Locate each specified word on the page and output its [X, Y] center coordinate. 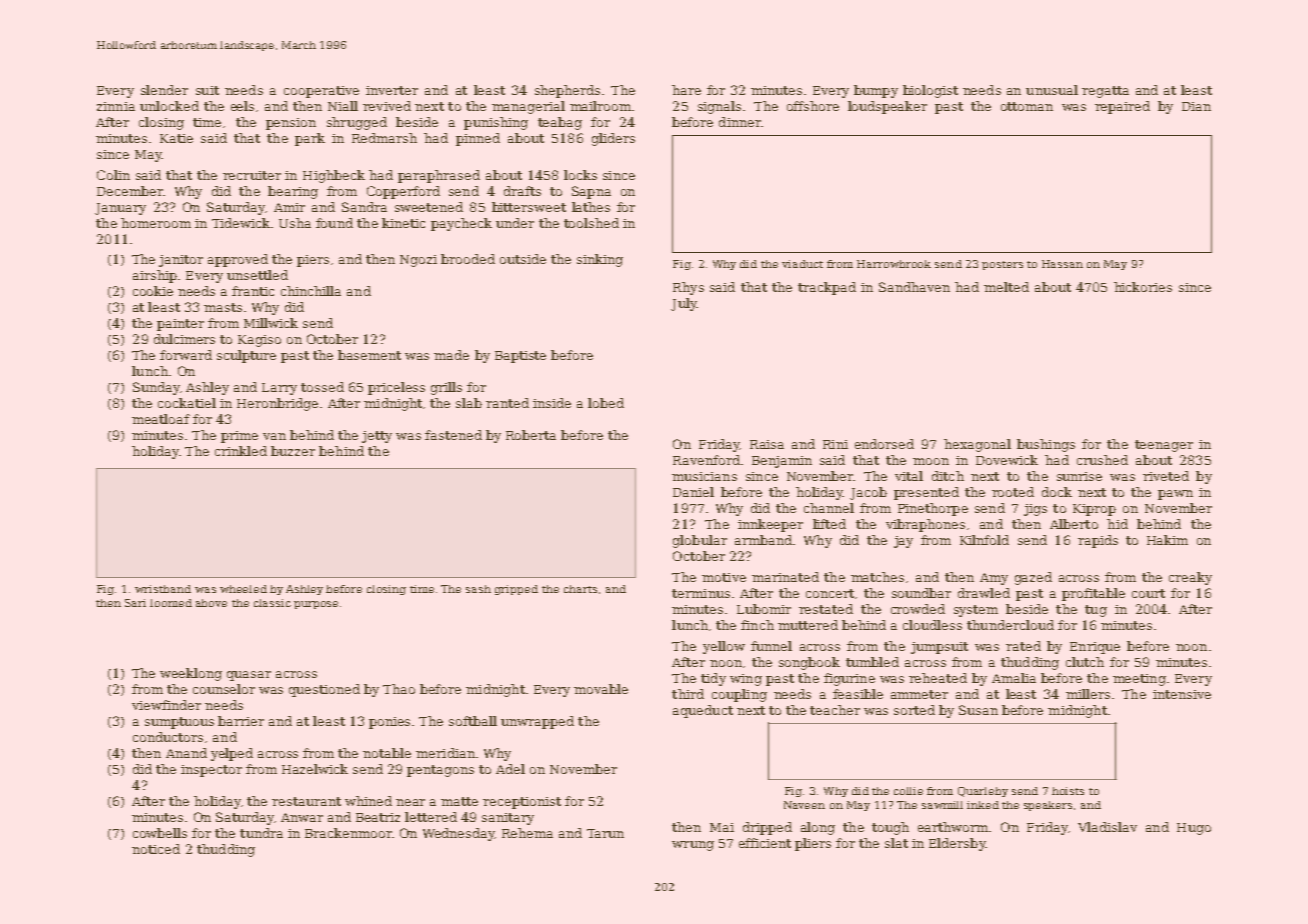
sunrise [1079, 476]
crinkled [241, 451]
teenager [1164, 446]
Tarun [605, 833]
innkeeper [770, 525]
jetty [377, 437]
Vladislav [1107, 827]
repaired [1122, 107]
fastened [453, 435]
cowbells [160, 833]
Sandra [364, 207]
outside [523, 259]
